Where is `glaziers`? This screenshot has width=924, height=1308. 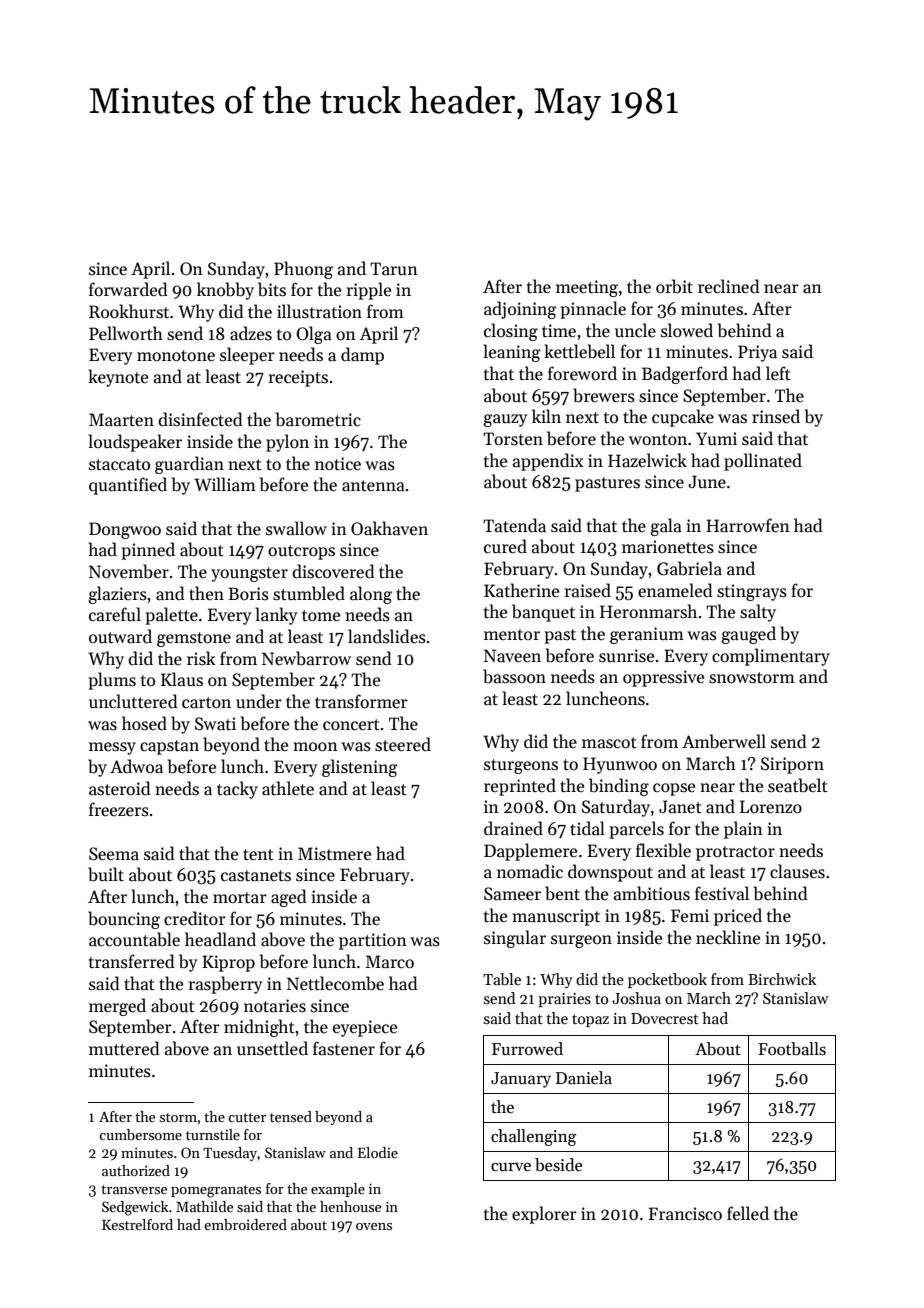
glaziers is located at coordinates (117, 595).
